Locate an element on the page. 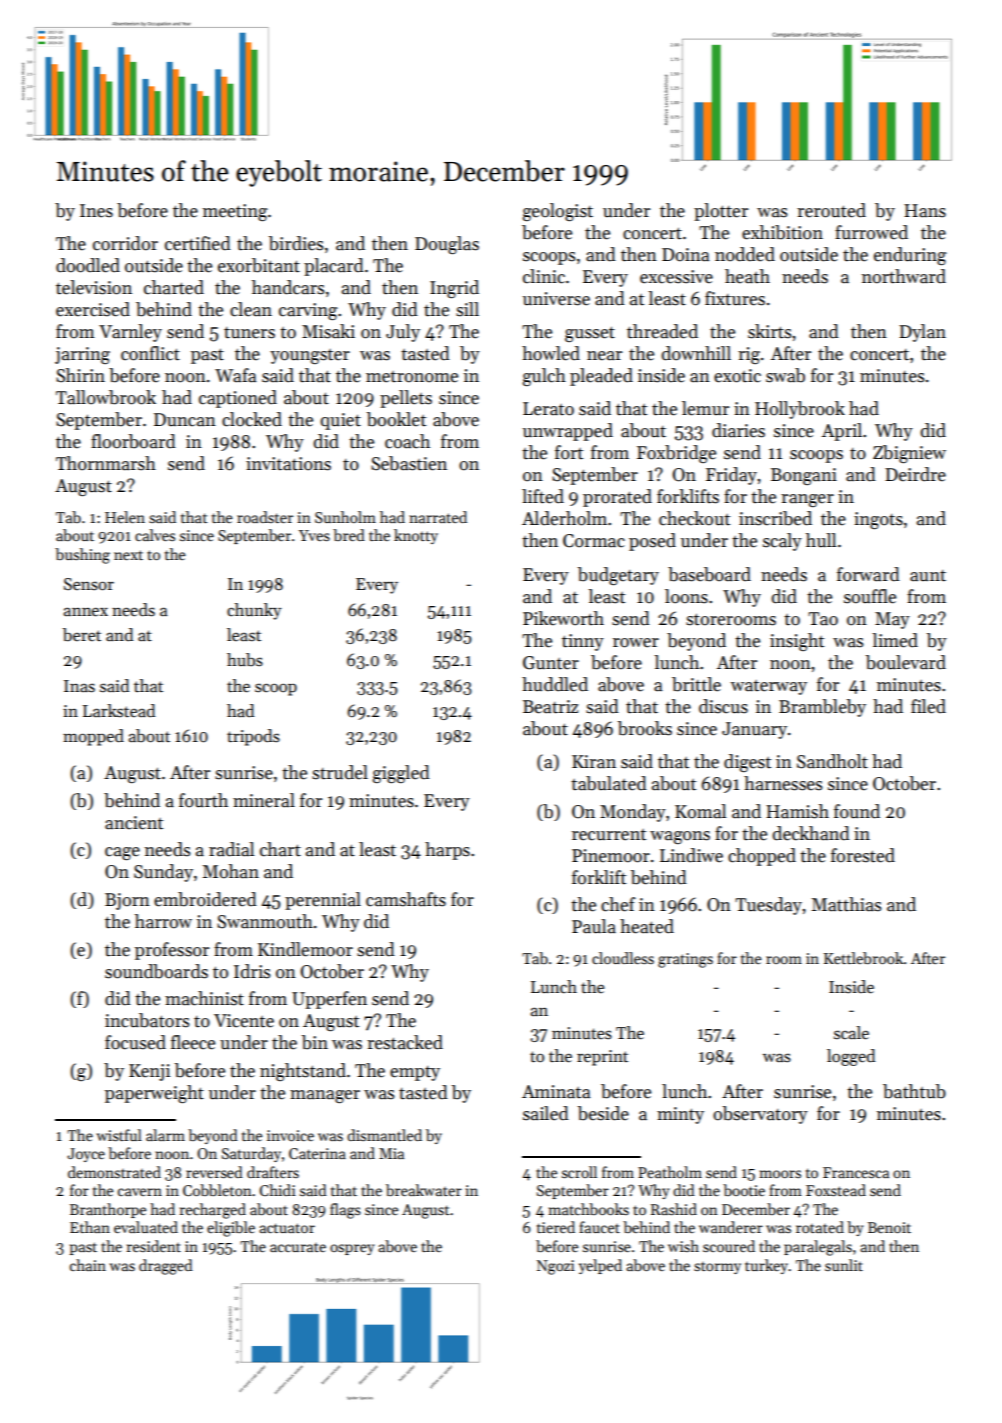  Hans is located at coordinates (925, 211).
